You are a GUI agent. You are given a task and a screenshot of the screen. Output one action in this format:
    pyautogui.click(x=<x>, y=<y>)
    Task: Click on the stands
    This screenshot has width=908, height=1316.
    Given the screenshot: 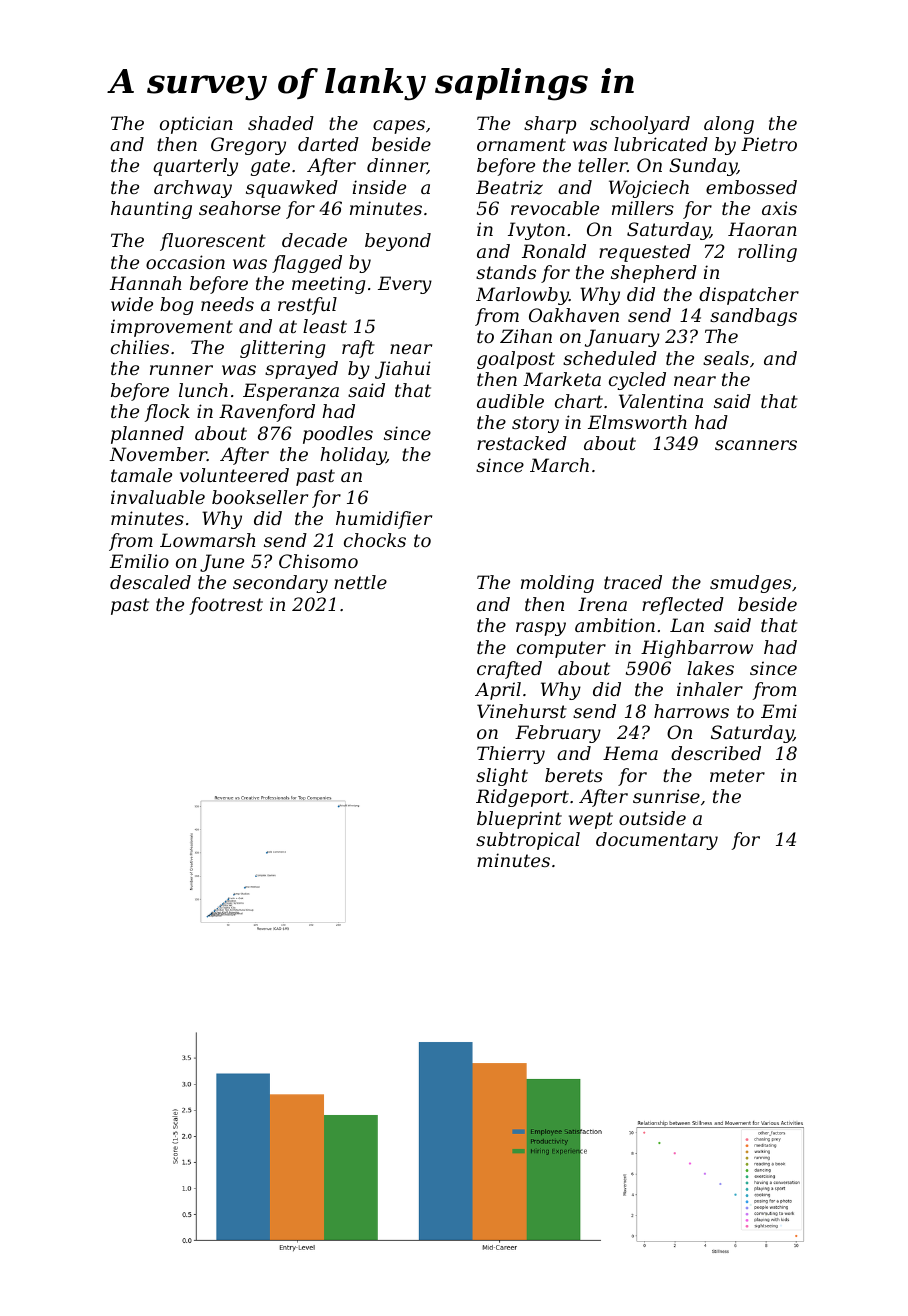 What is the action you would take?
    pyautogui.click(x=506, y=272)
